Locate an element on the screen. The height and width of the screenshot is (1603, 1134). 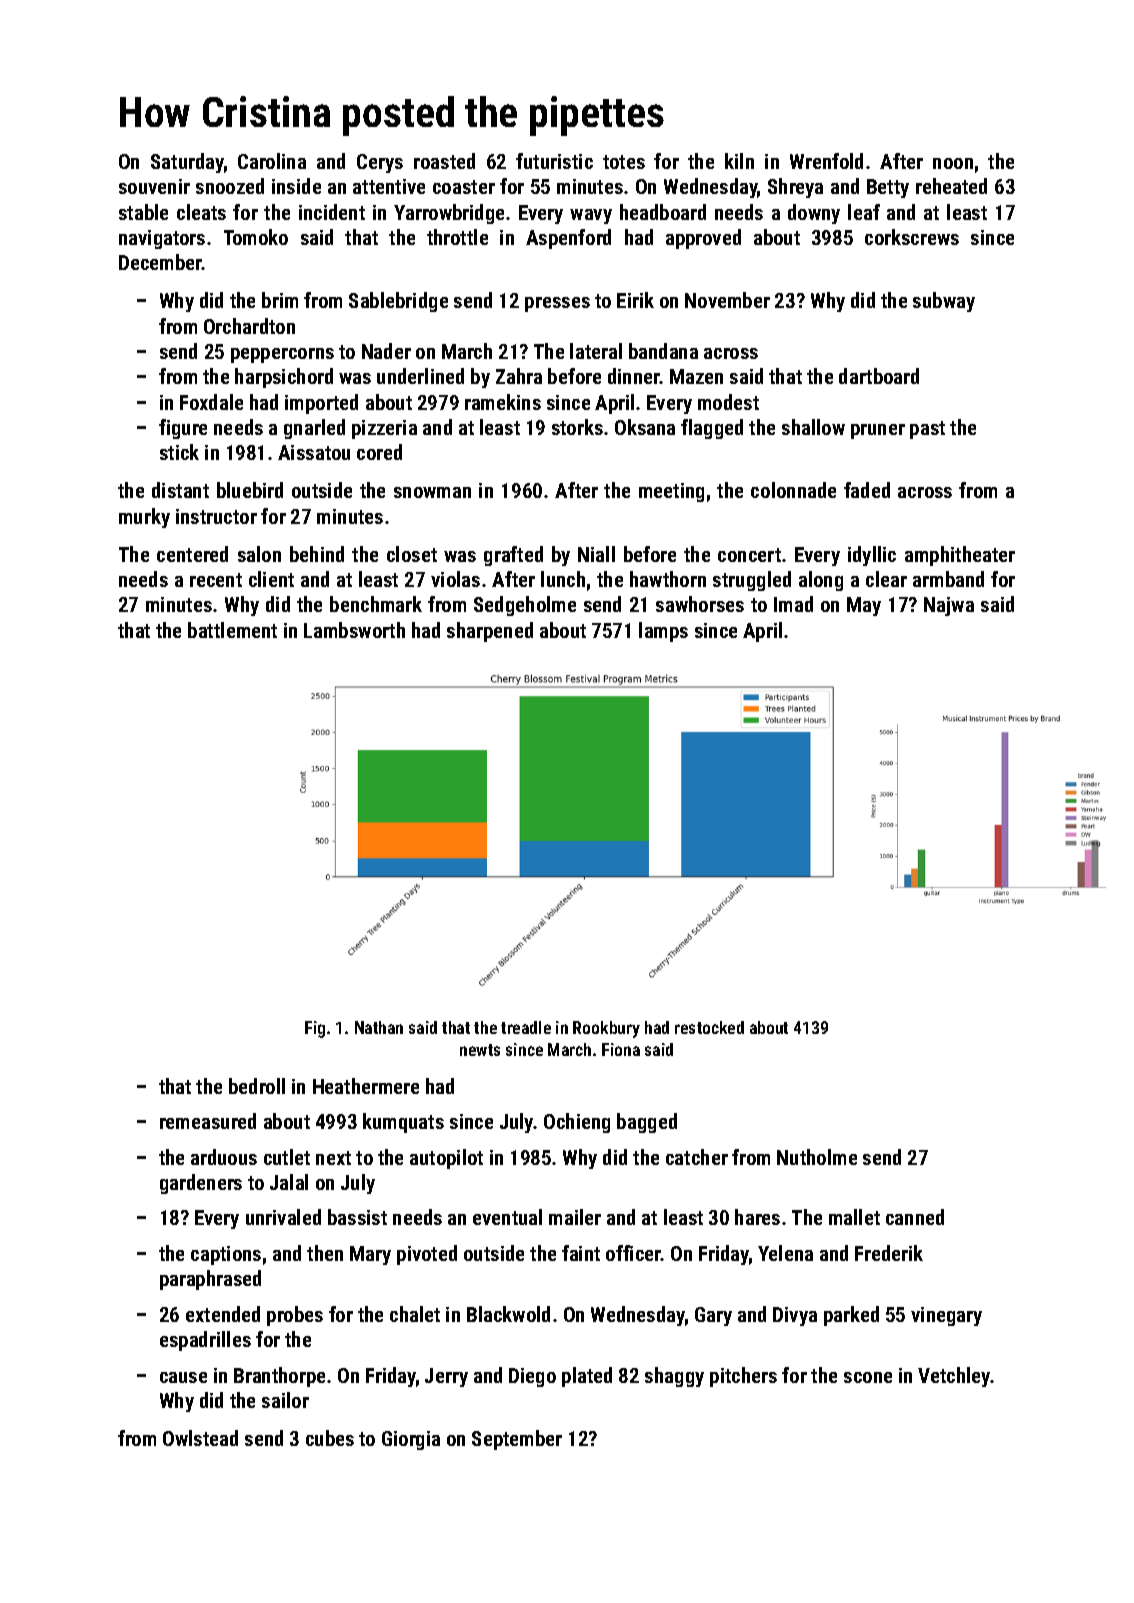
souvenir is located at coordinates (154, 186).
